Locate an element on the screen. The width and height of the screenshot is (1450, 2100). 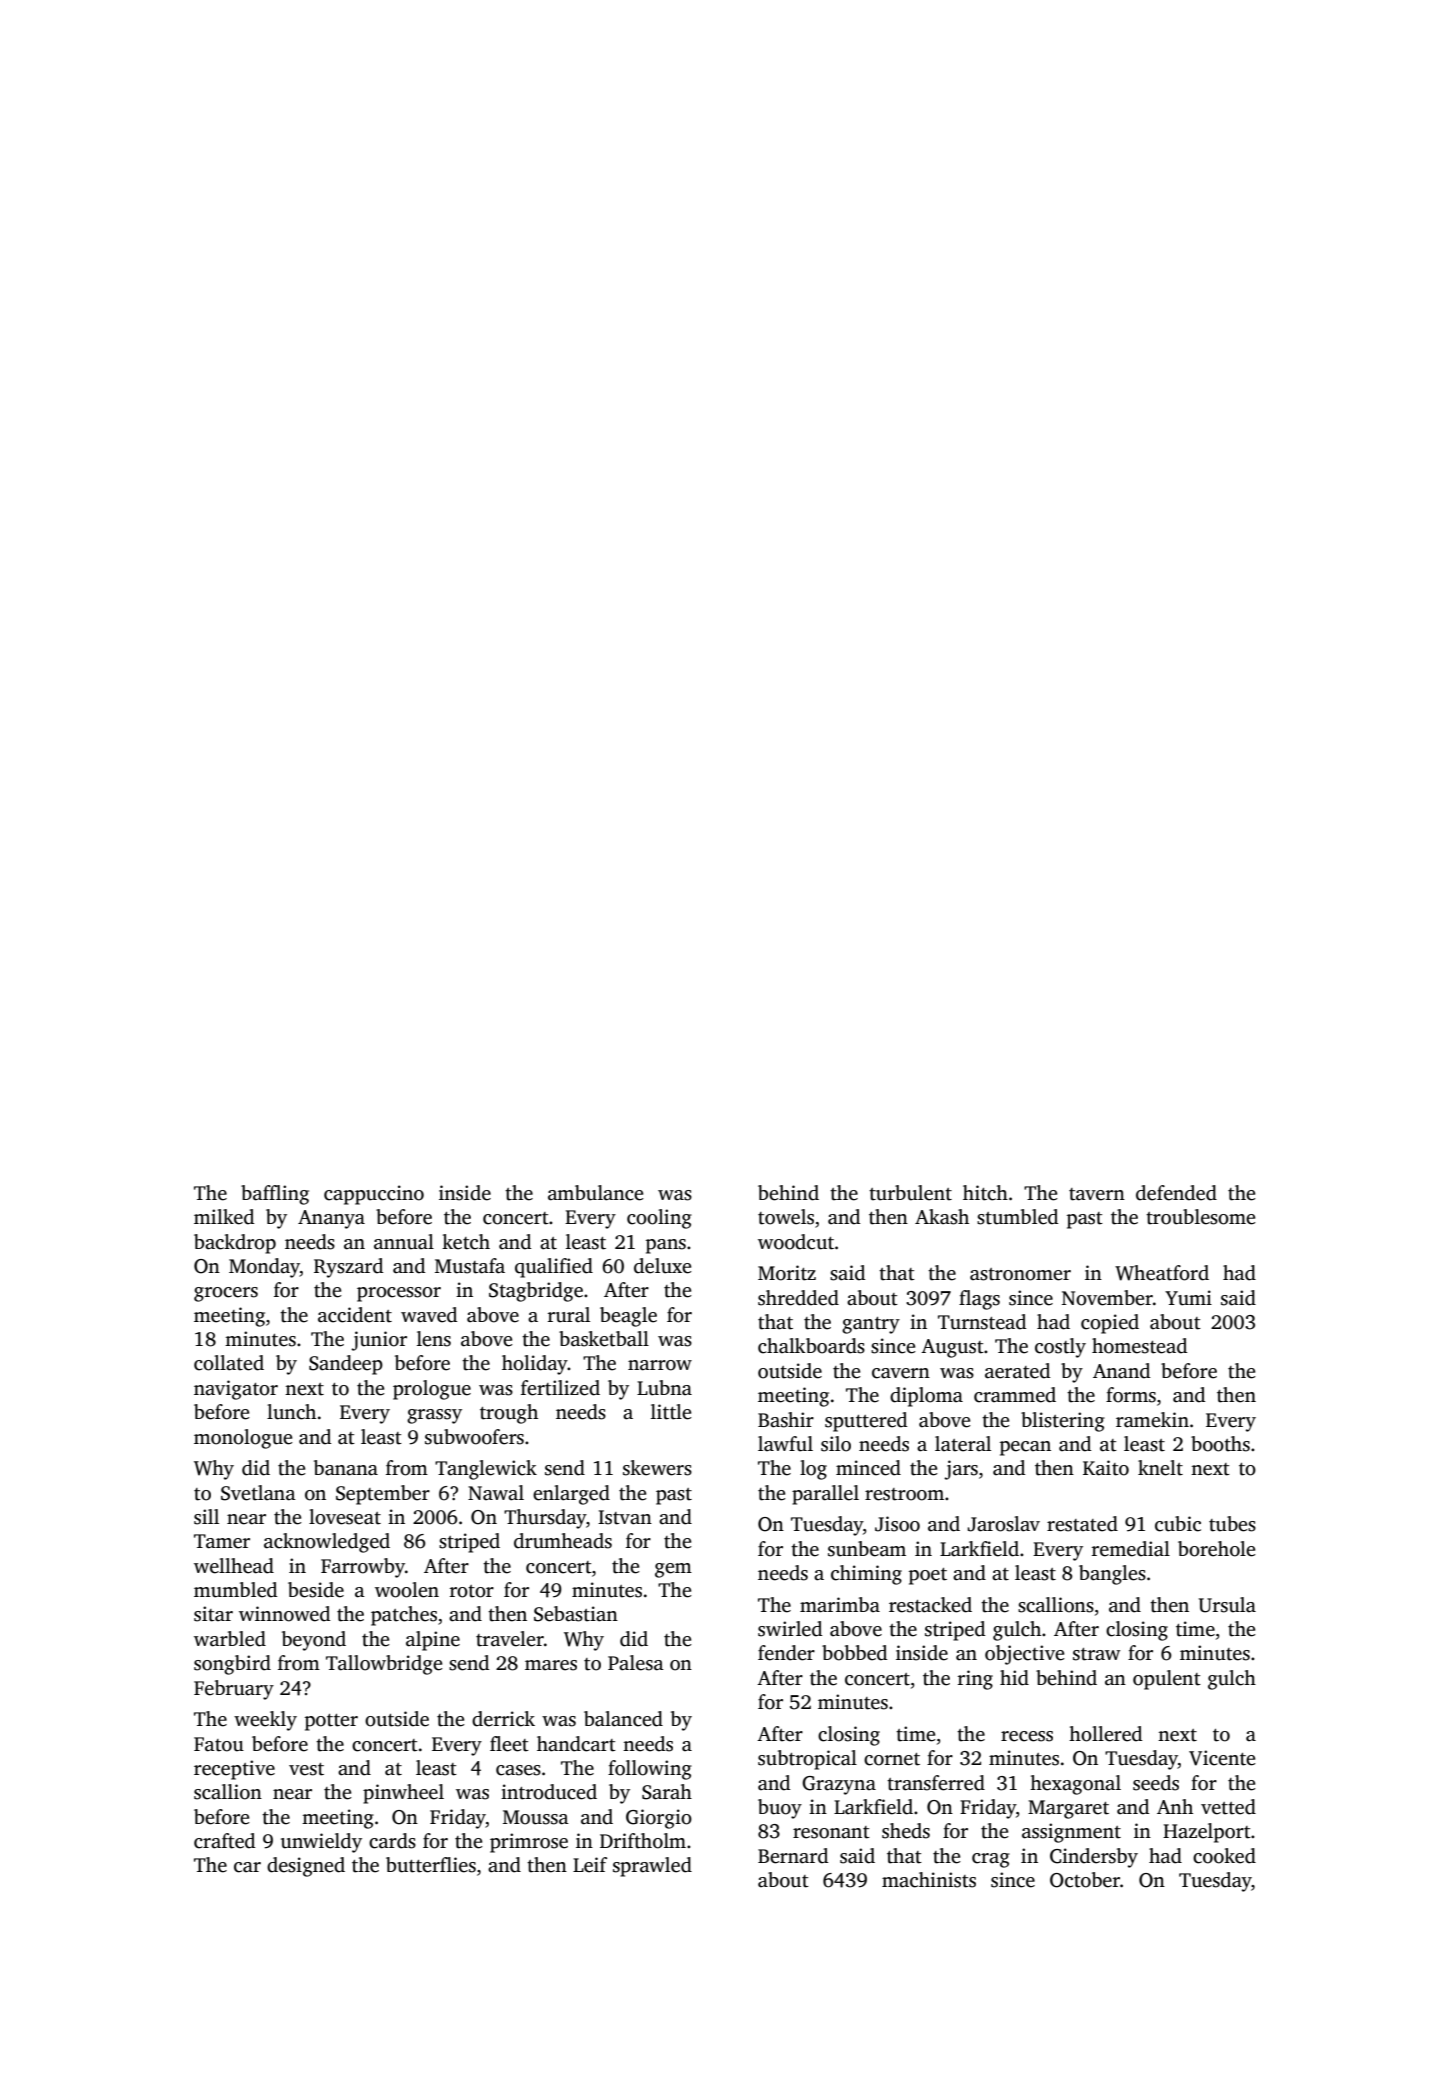
fender is located at coordinates (786, 1653).
